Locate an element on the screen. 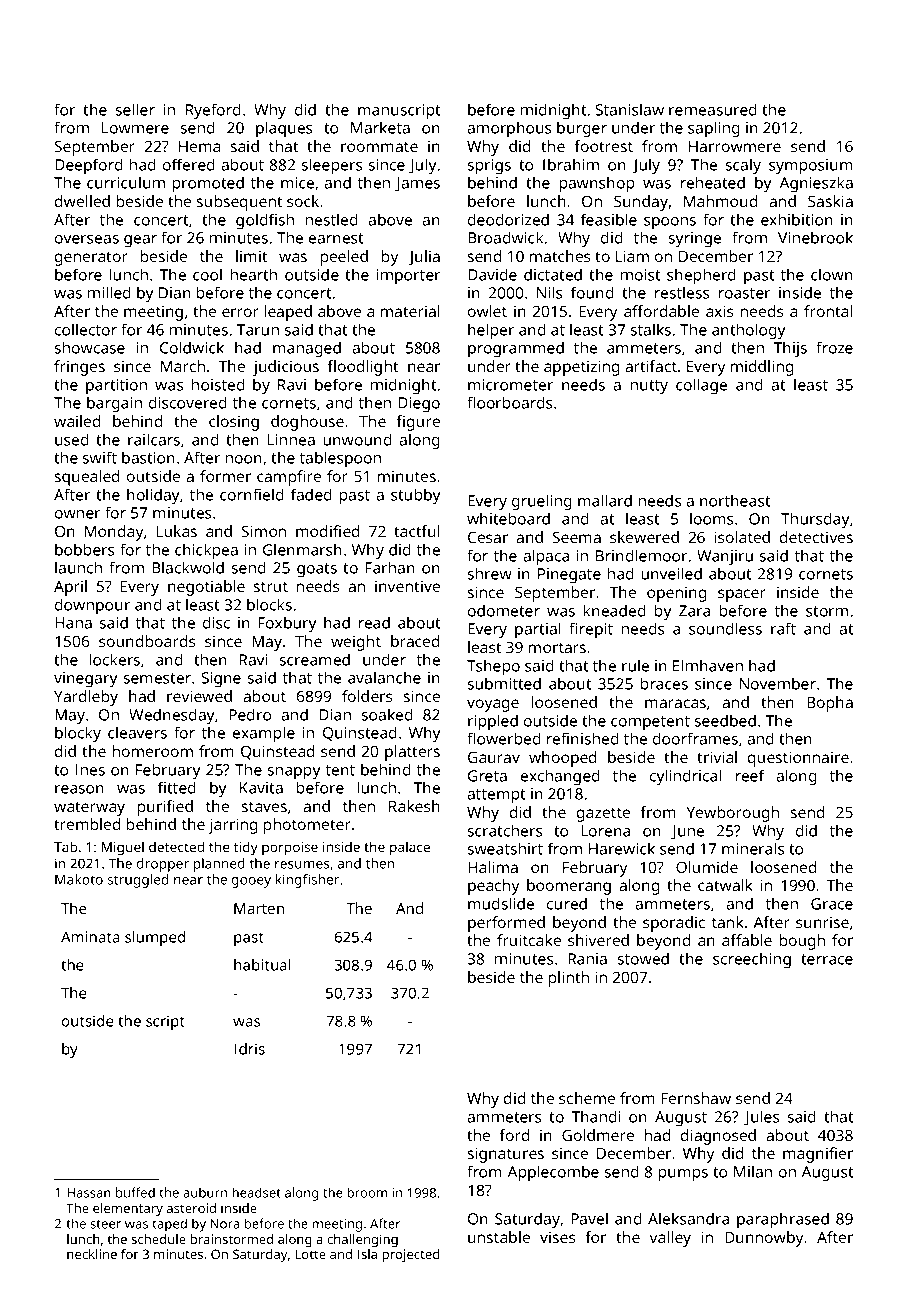 The image size is (908, 1316). matches is located at coordinates (560, 256).
